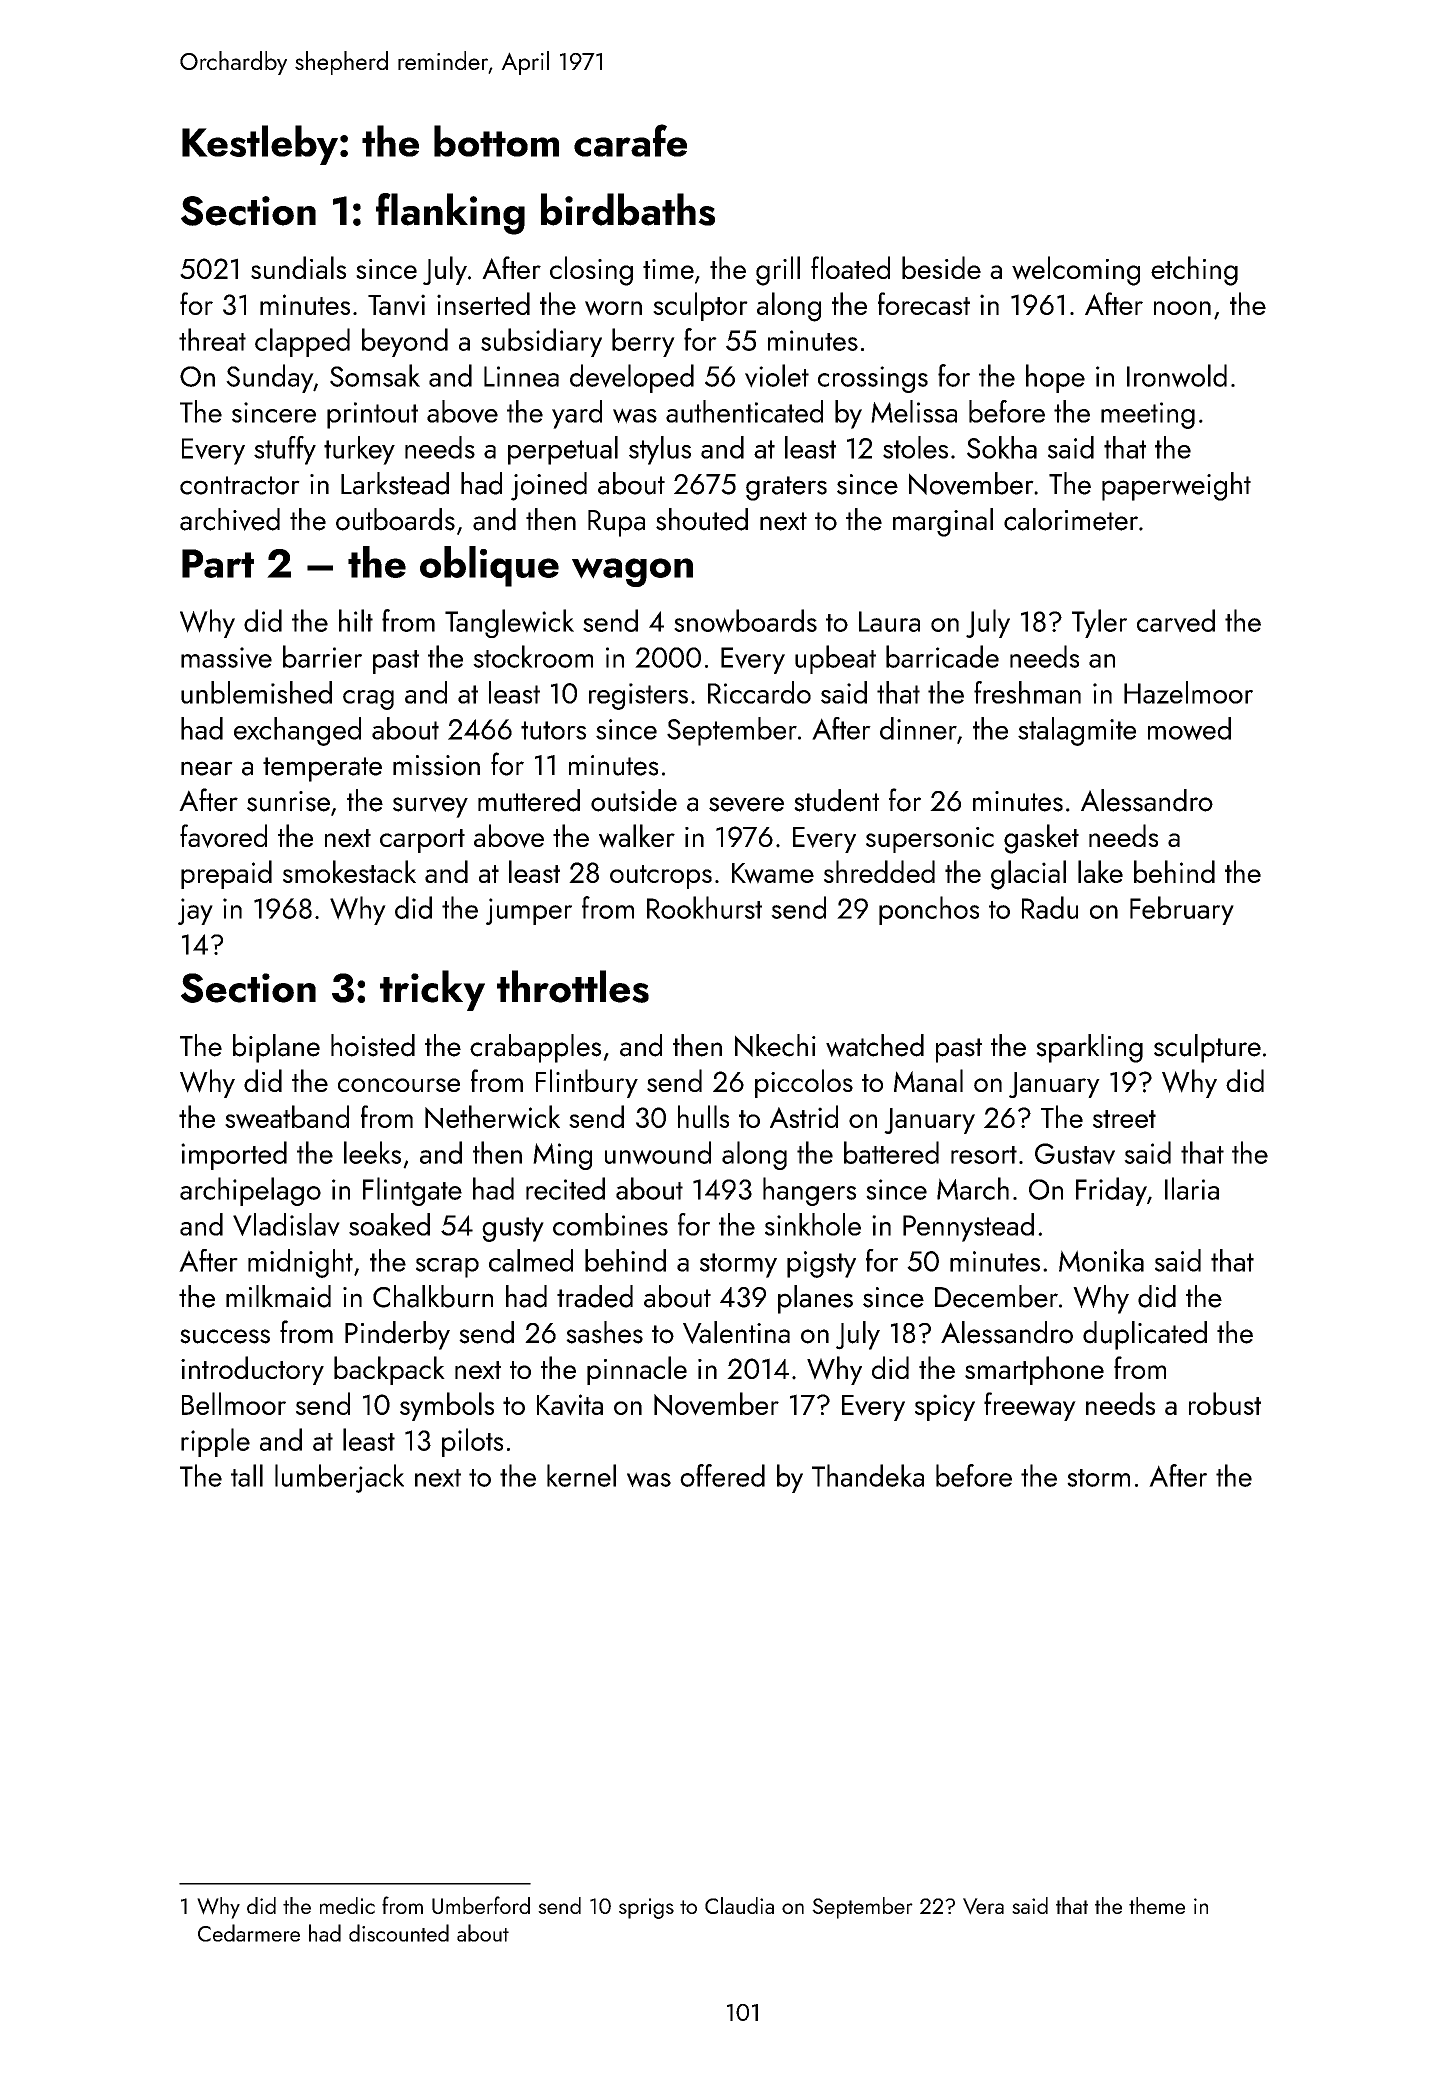  Describe the element at coordinates (430, 807) in the page. I see `survey` at that location.
